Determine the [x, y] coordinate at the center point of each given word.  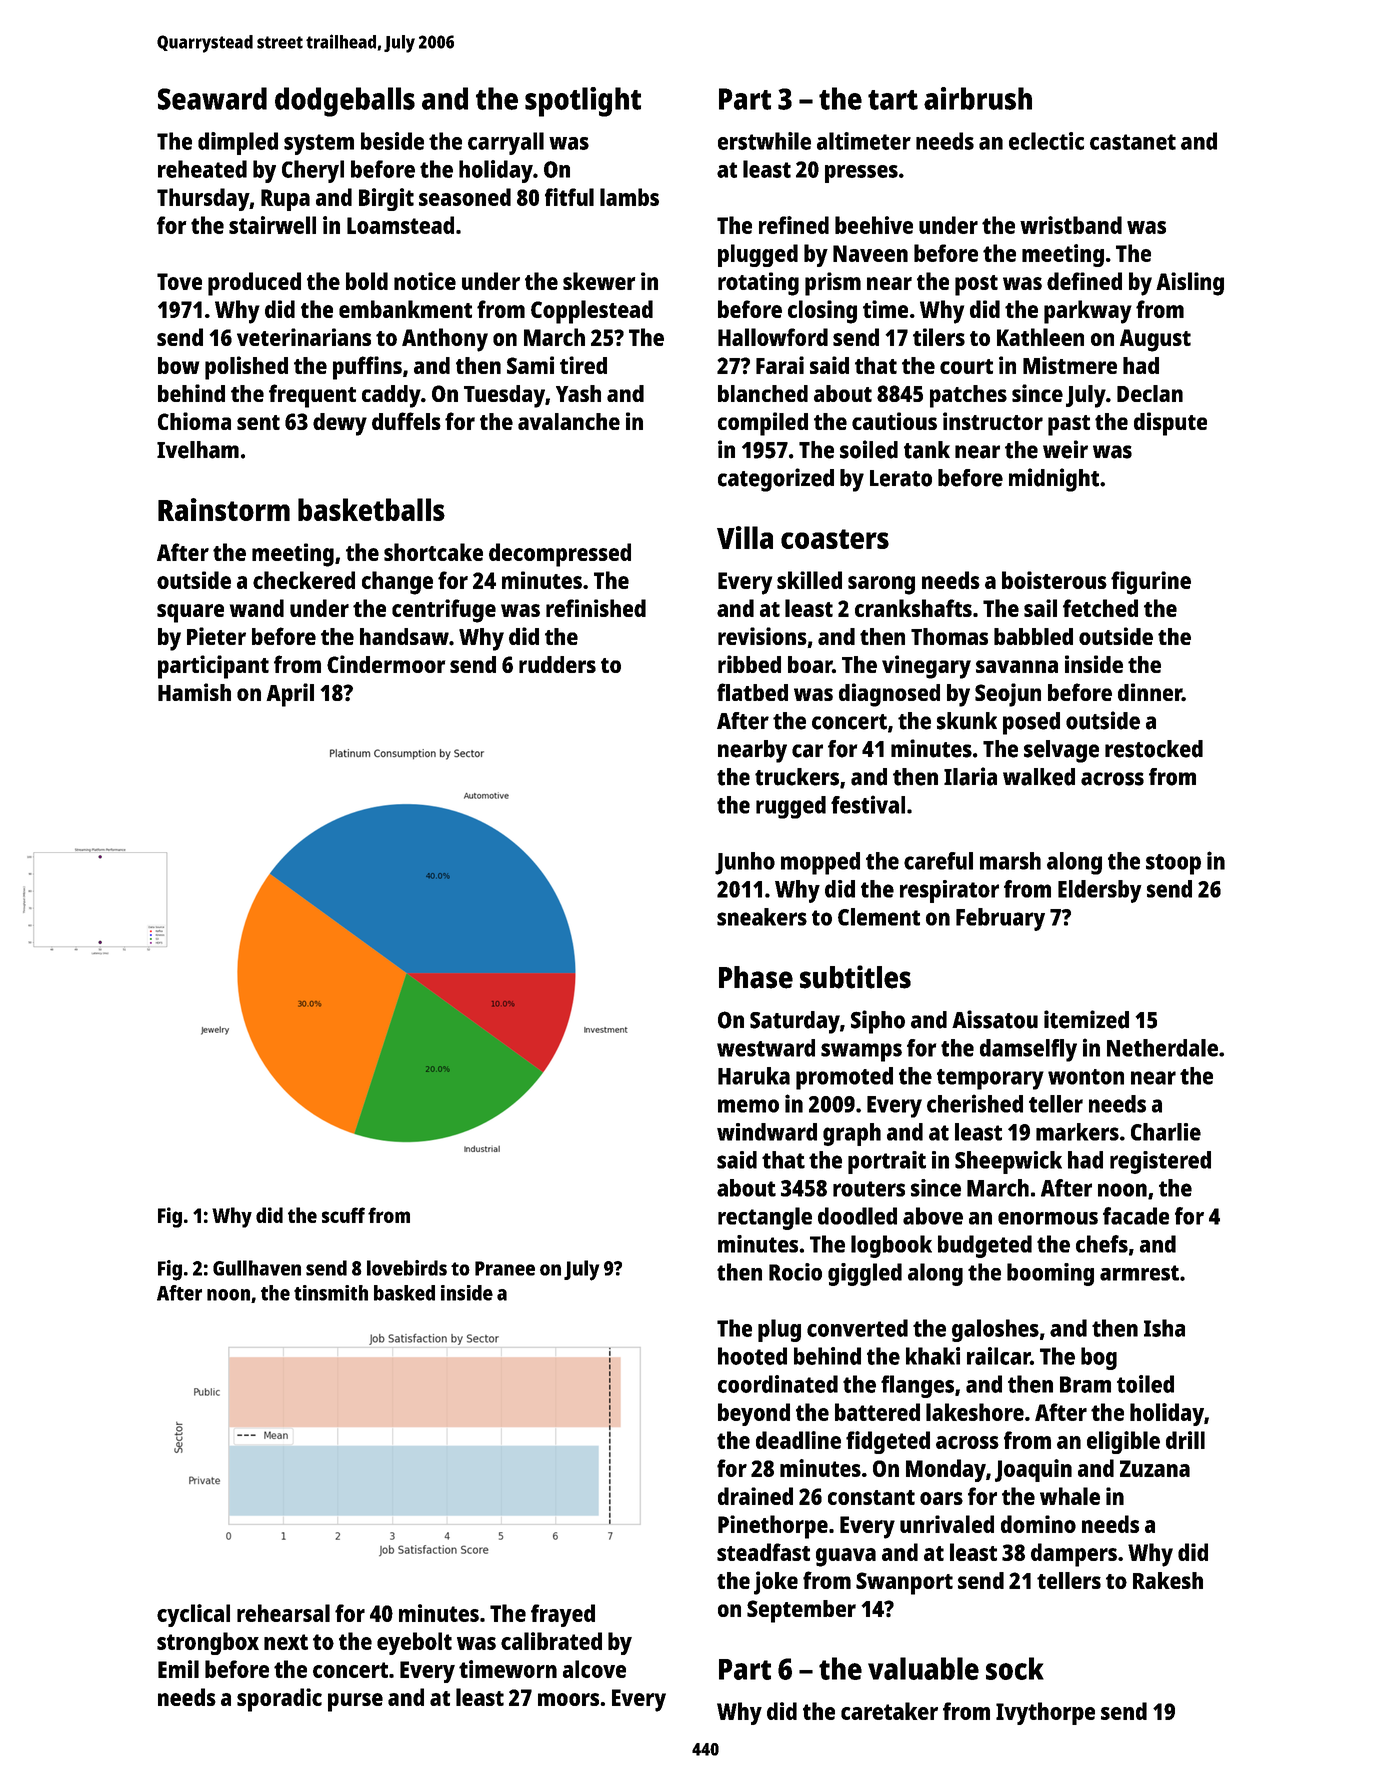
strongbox [208, 1643]
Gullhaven [257, 1268]
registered [1160, 1162]
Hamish [194, 692]
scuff [343, 1215]
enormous [1048, 1218]
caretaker [889, 1711]
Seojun [1008, 695]
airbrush [978, 98]
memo [748, 1106]
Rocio [795, 1272]
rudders [557, 664]
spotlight [583, 102]
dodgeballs [345, 102]
